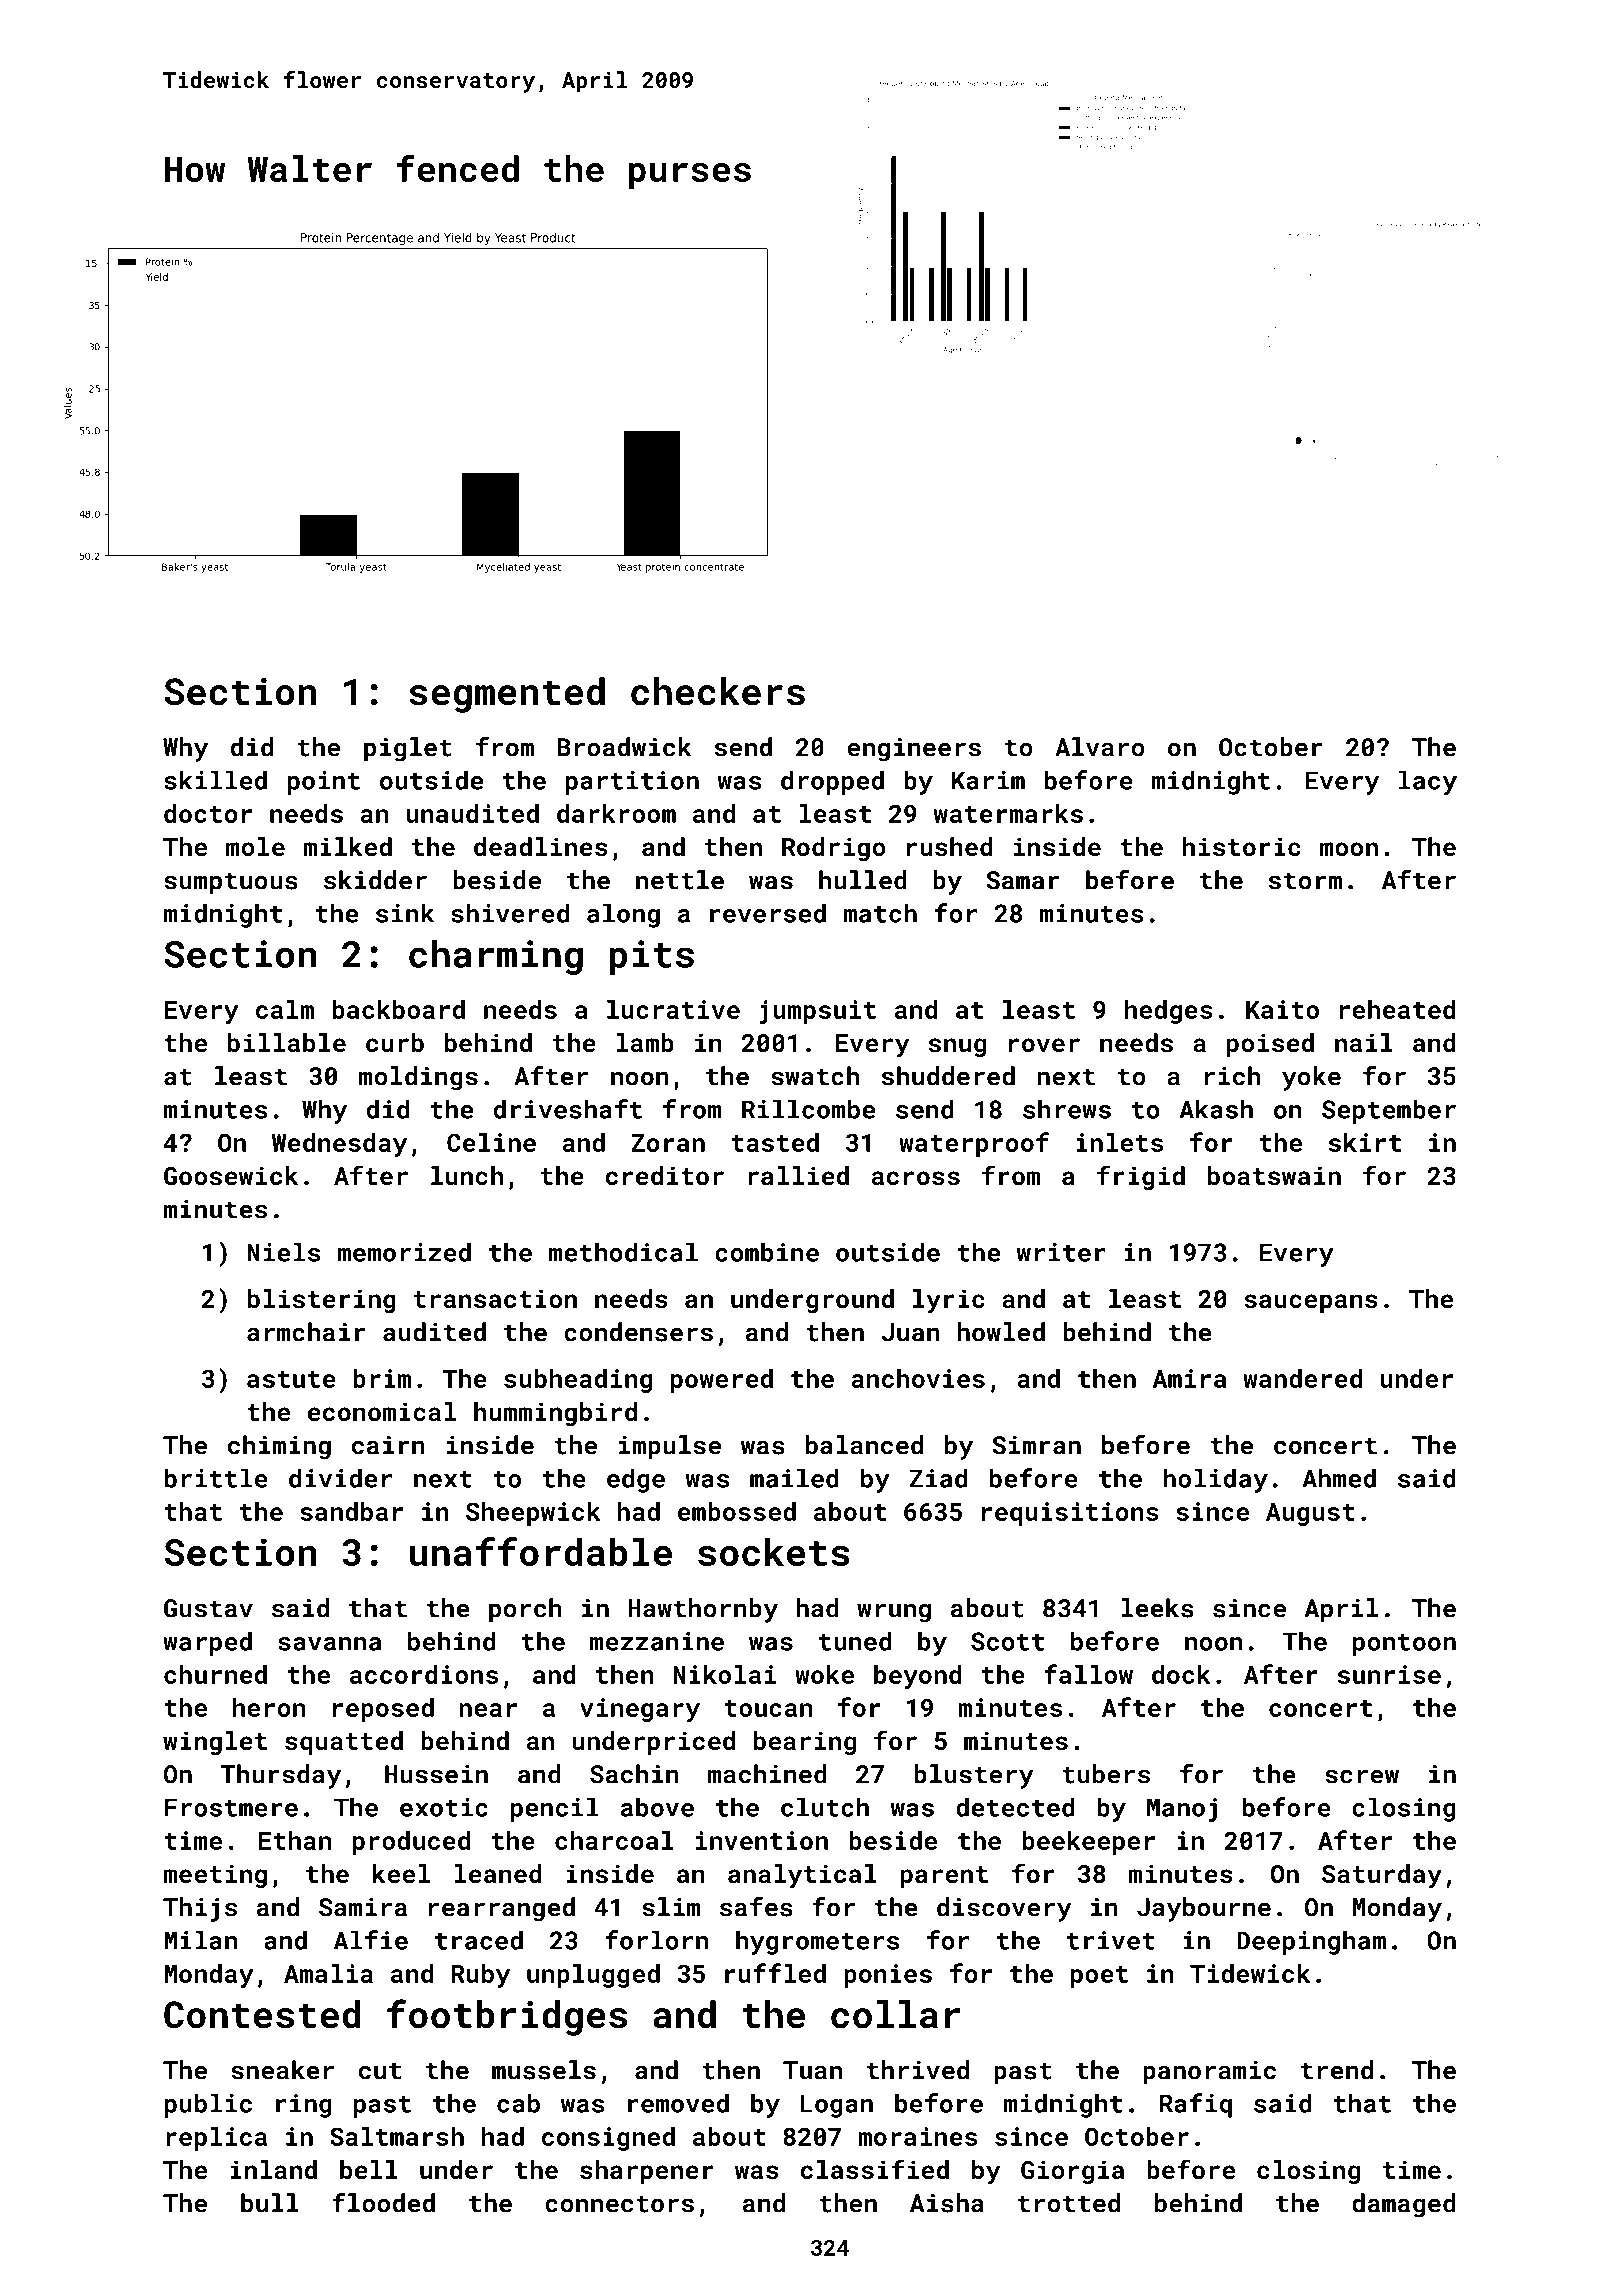  Describe the element at coordinates (767, 1252) in the screenshot. I see `combine` at that location.
